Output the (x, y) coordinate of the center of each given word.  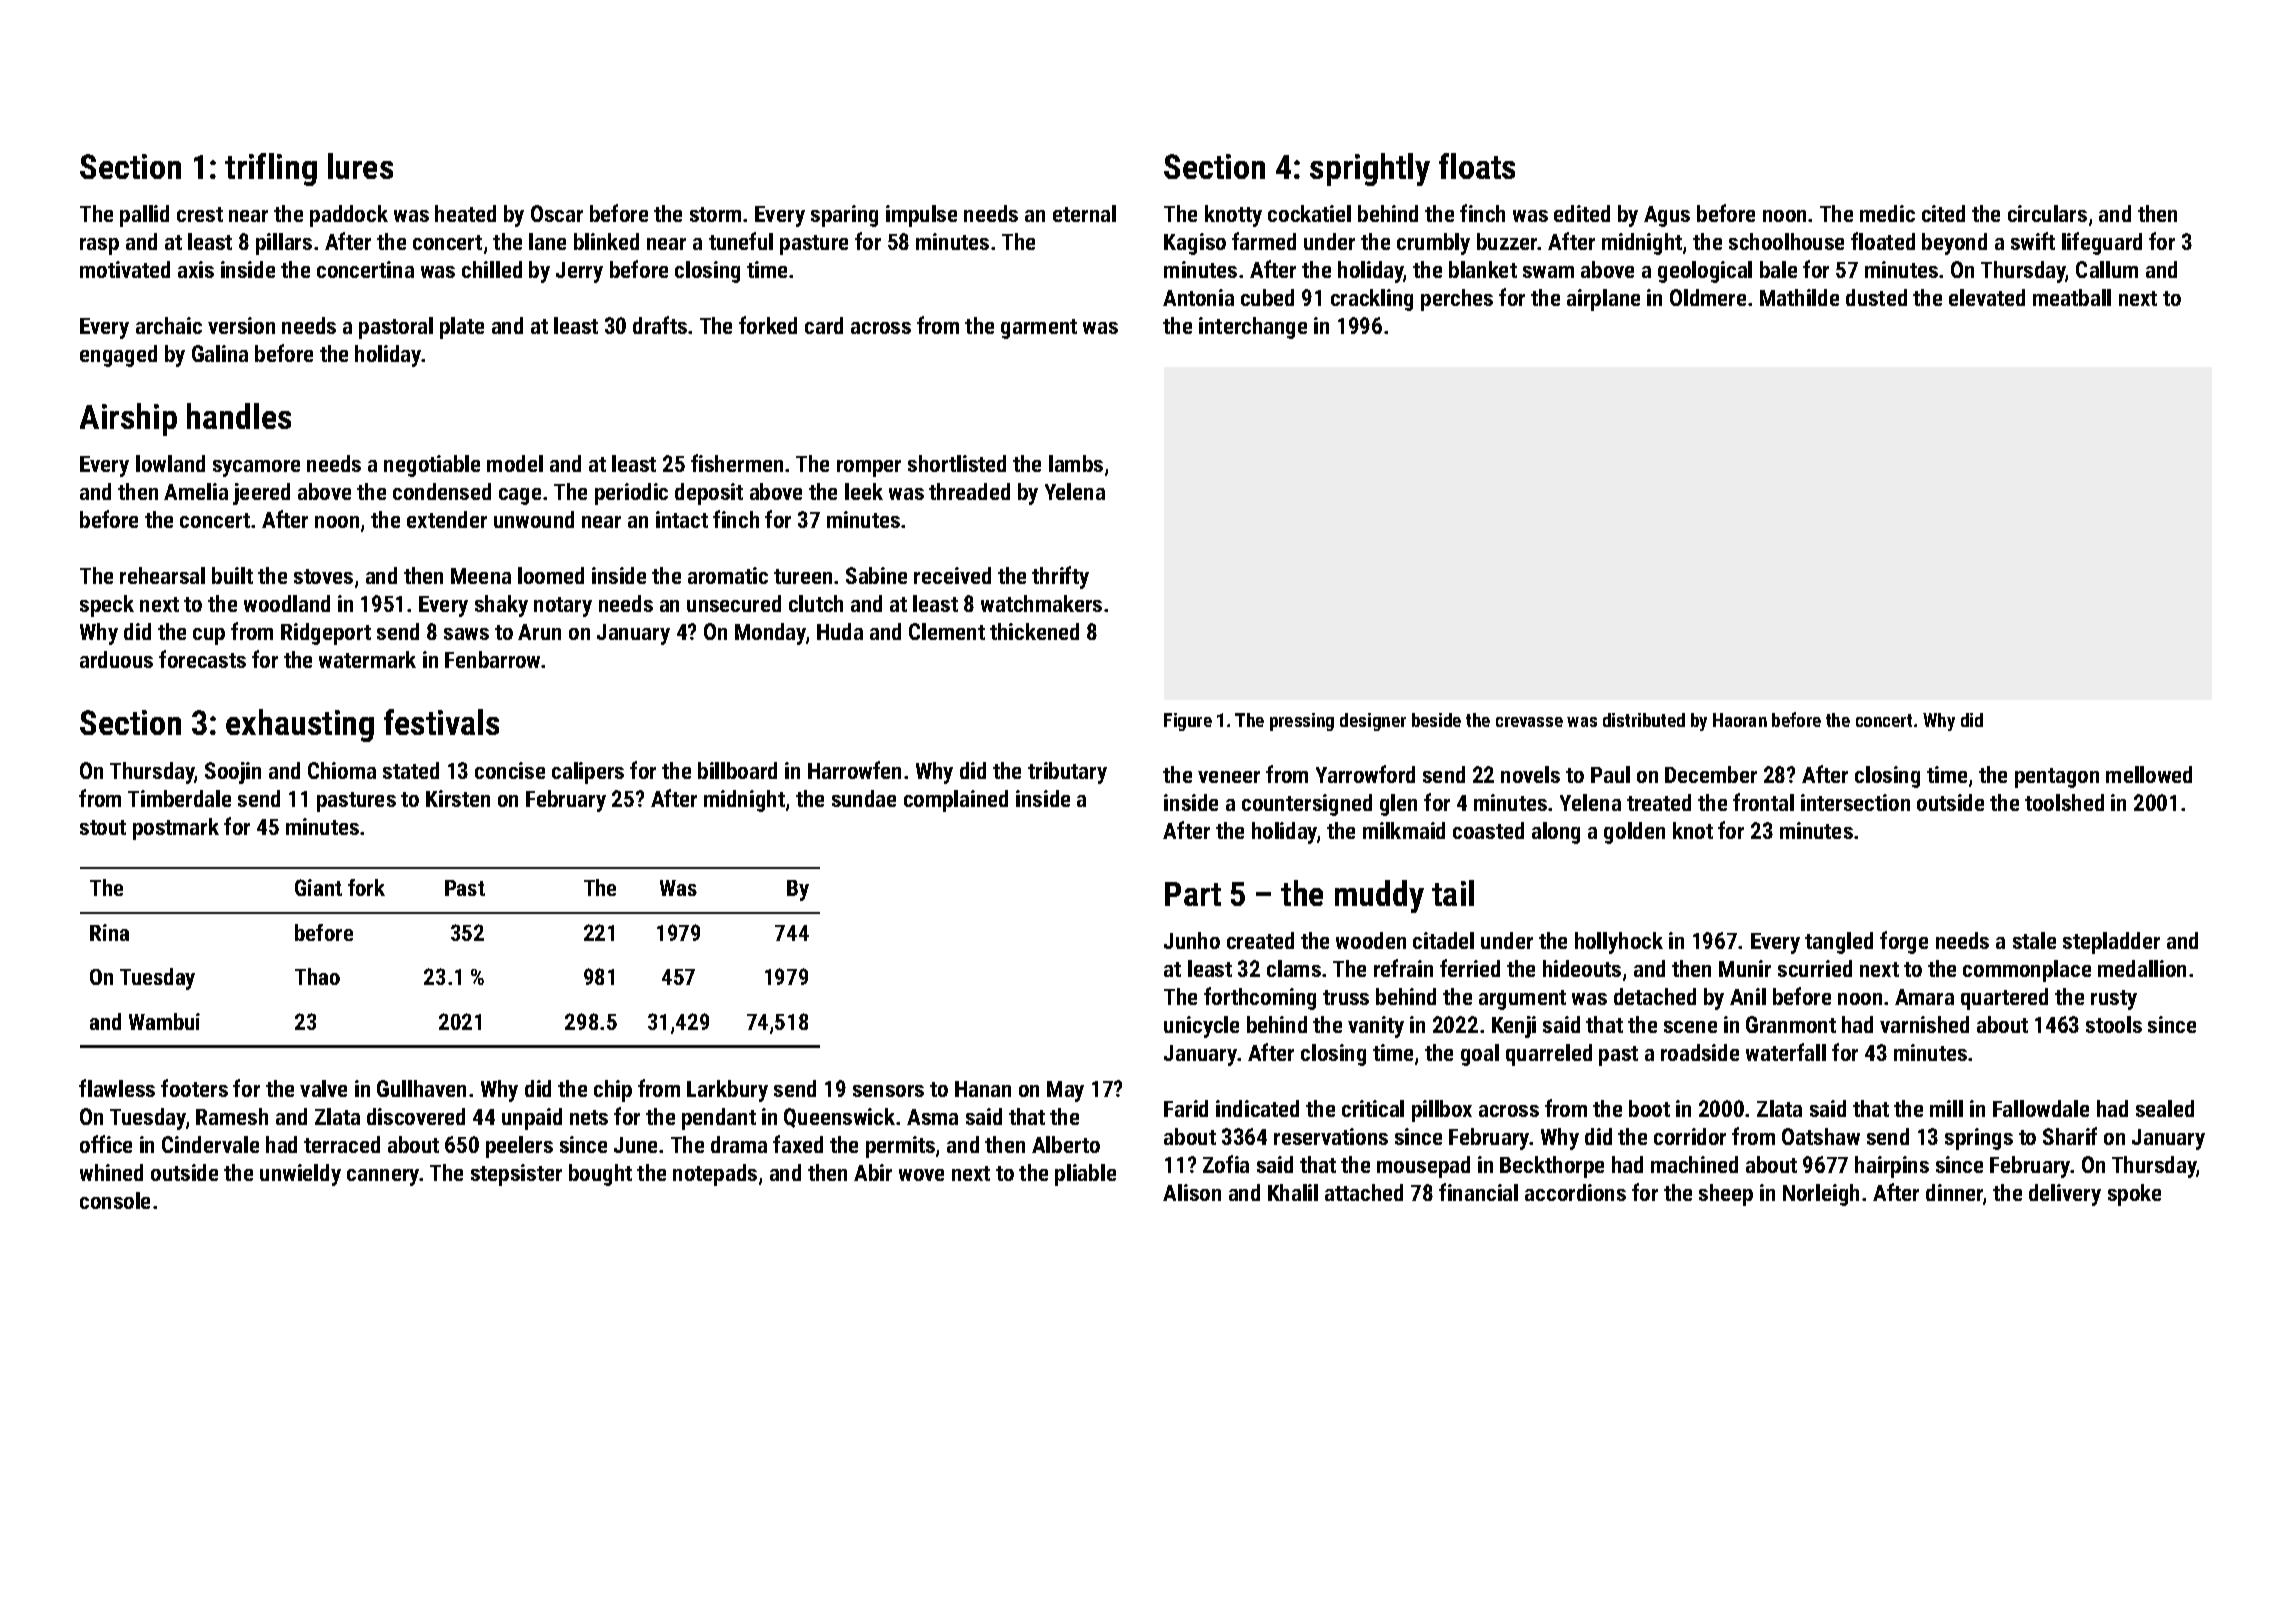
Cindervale (210, 1144)
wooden (1371, 940)
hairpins (1892, 1167)
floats (1477, 166)
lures (360, 166)
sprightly (1370, 169)
